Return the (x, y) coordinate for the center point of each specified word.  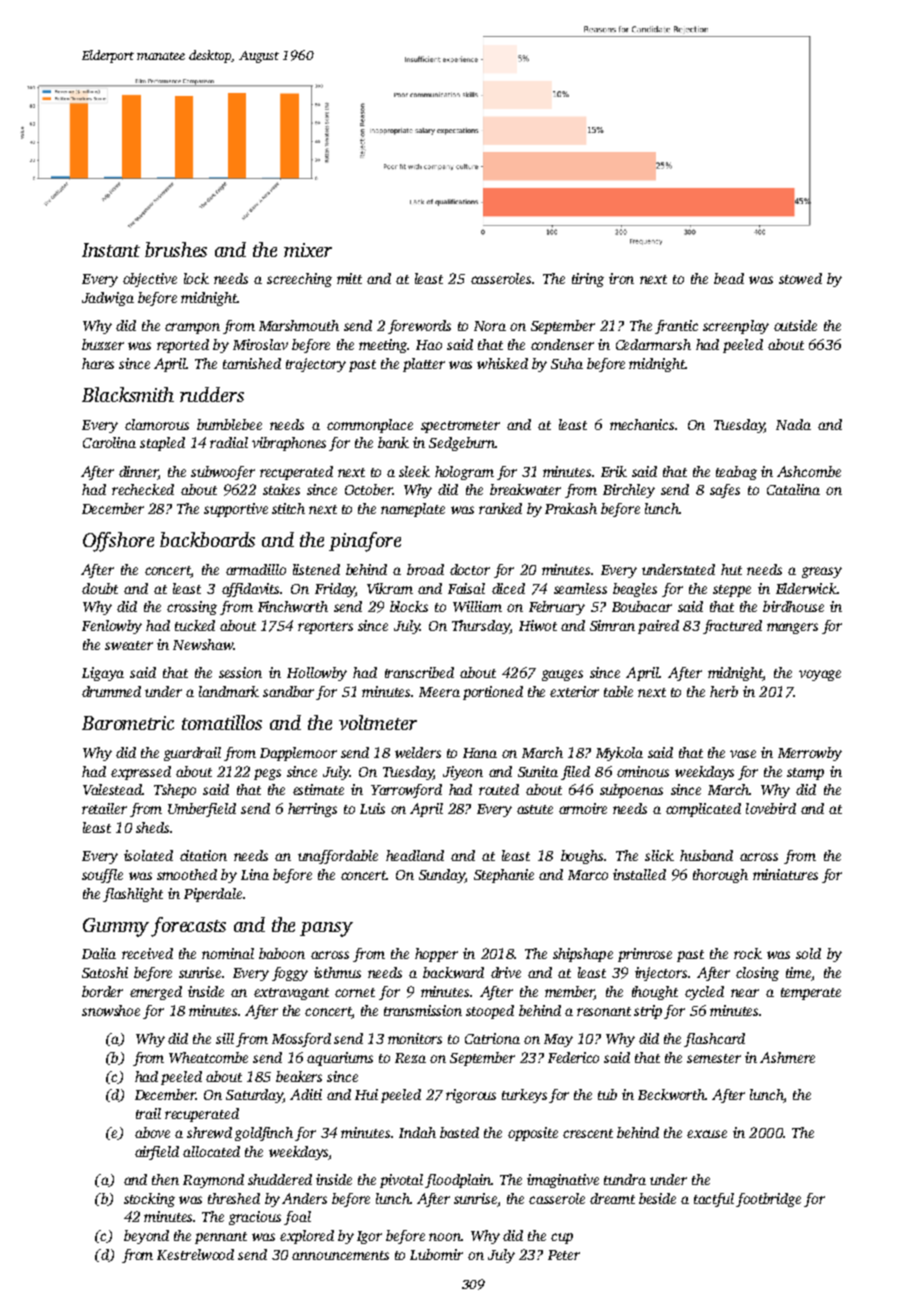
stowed (800, 278)
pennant (221, 1238)
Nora (490, 326)
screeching (299, 280)
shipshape (583, 955)
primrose (645, 955)
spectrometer (460, 427)
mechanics (642, 424)
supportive (236, 510)
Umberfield (202, 810)
